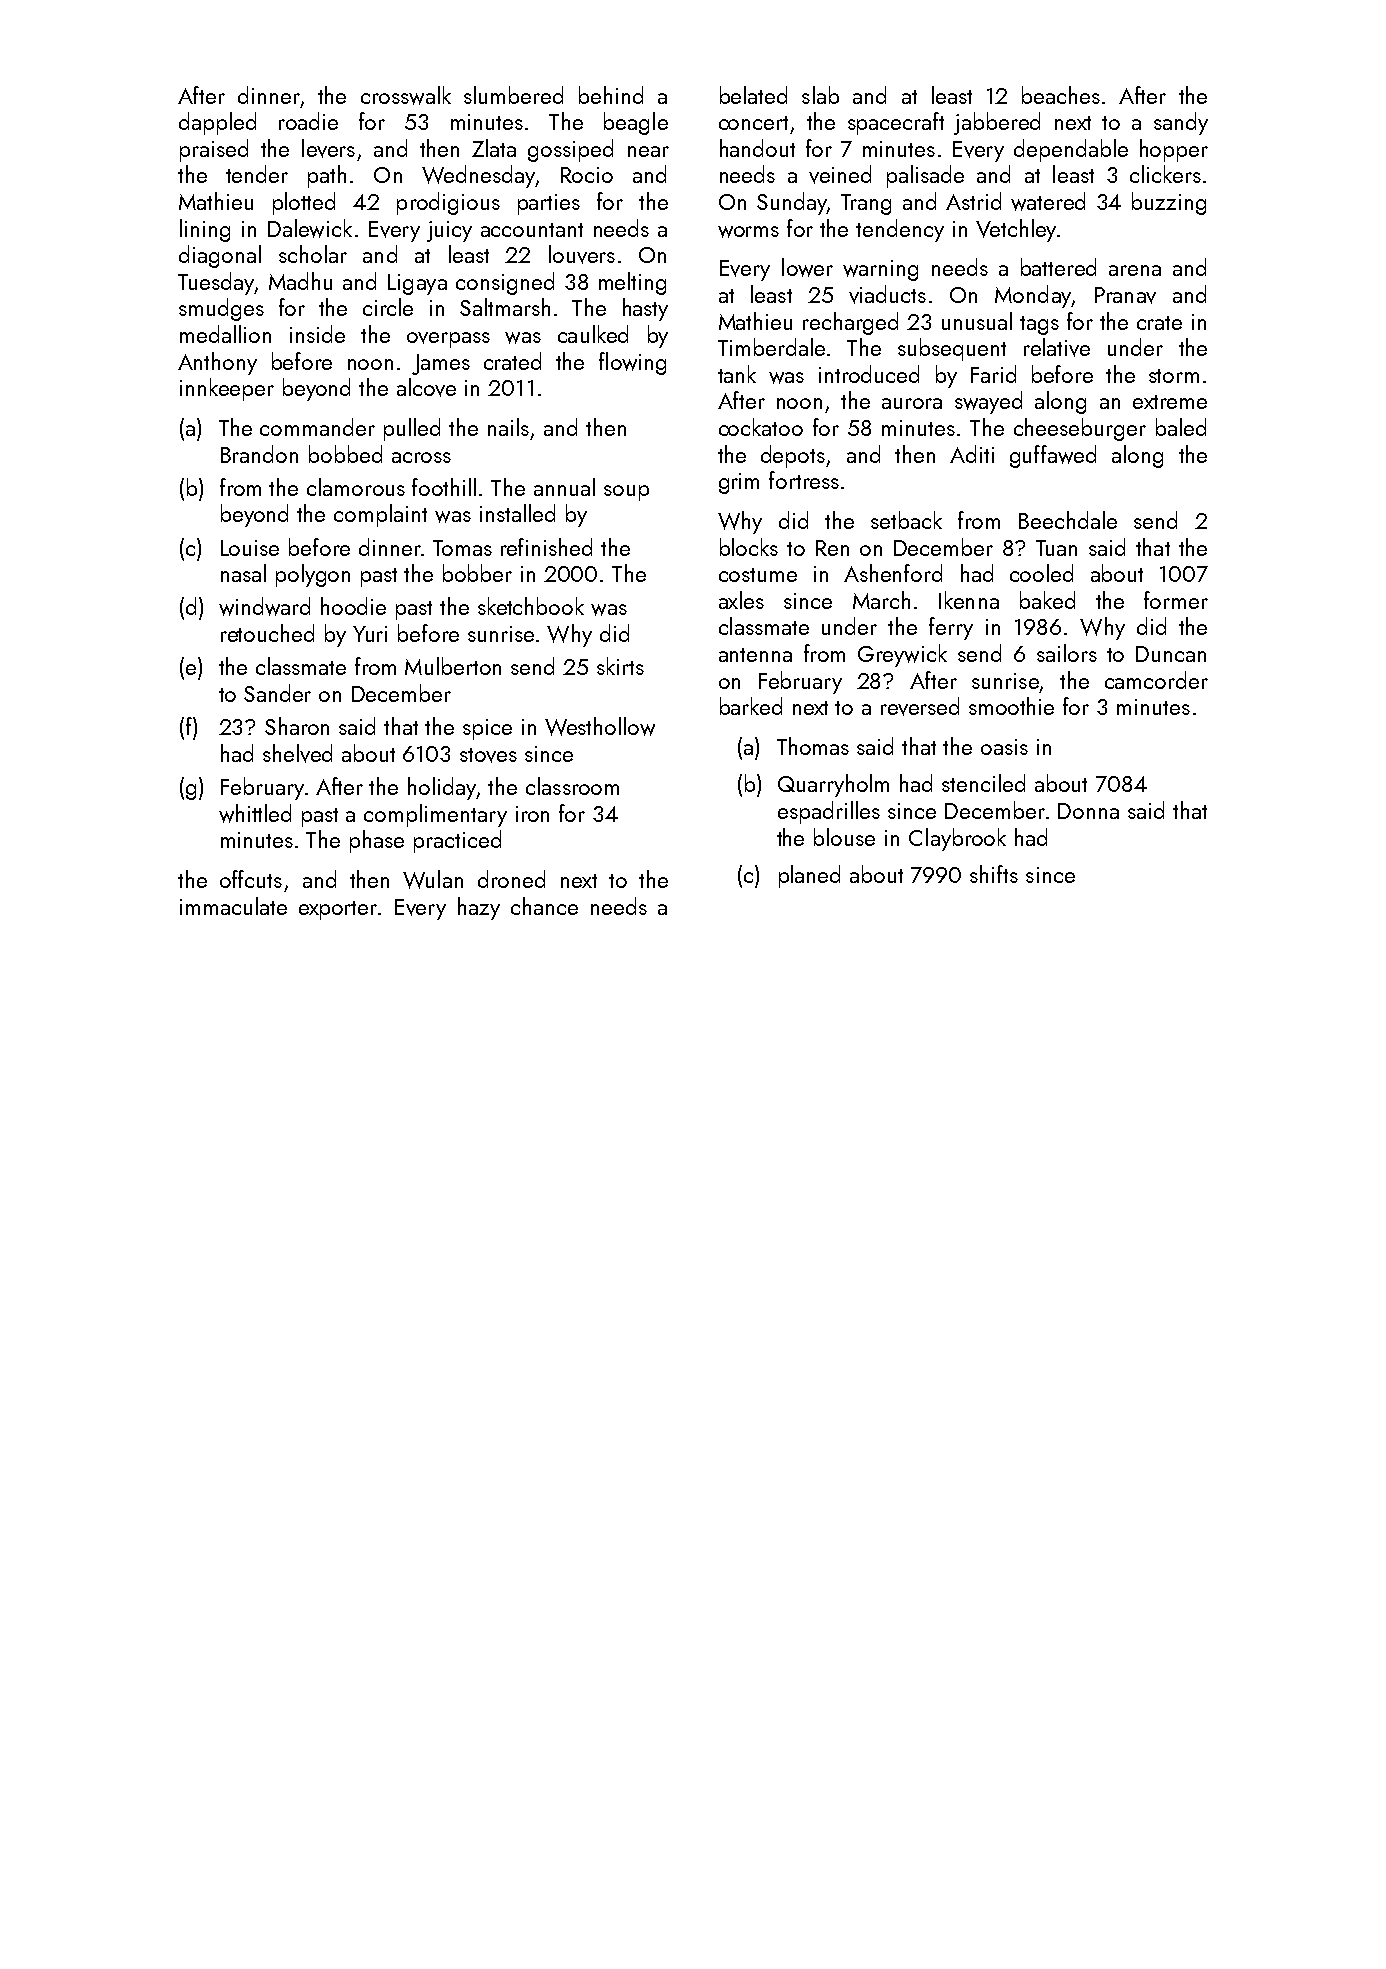  What do you see at coordinates (406, 95) in the screenshot?
I see `crosswalk` at bounding box center [406, 95].
